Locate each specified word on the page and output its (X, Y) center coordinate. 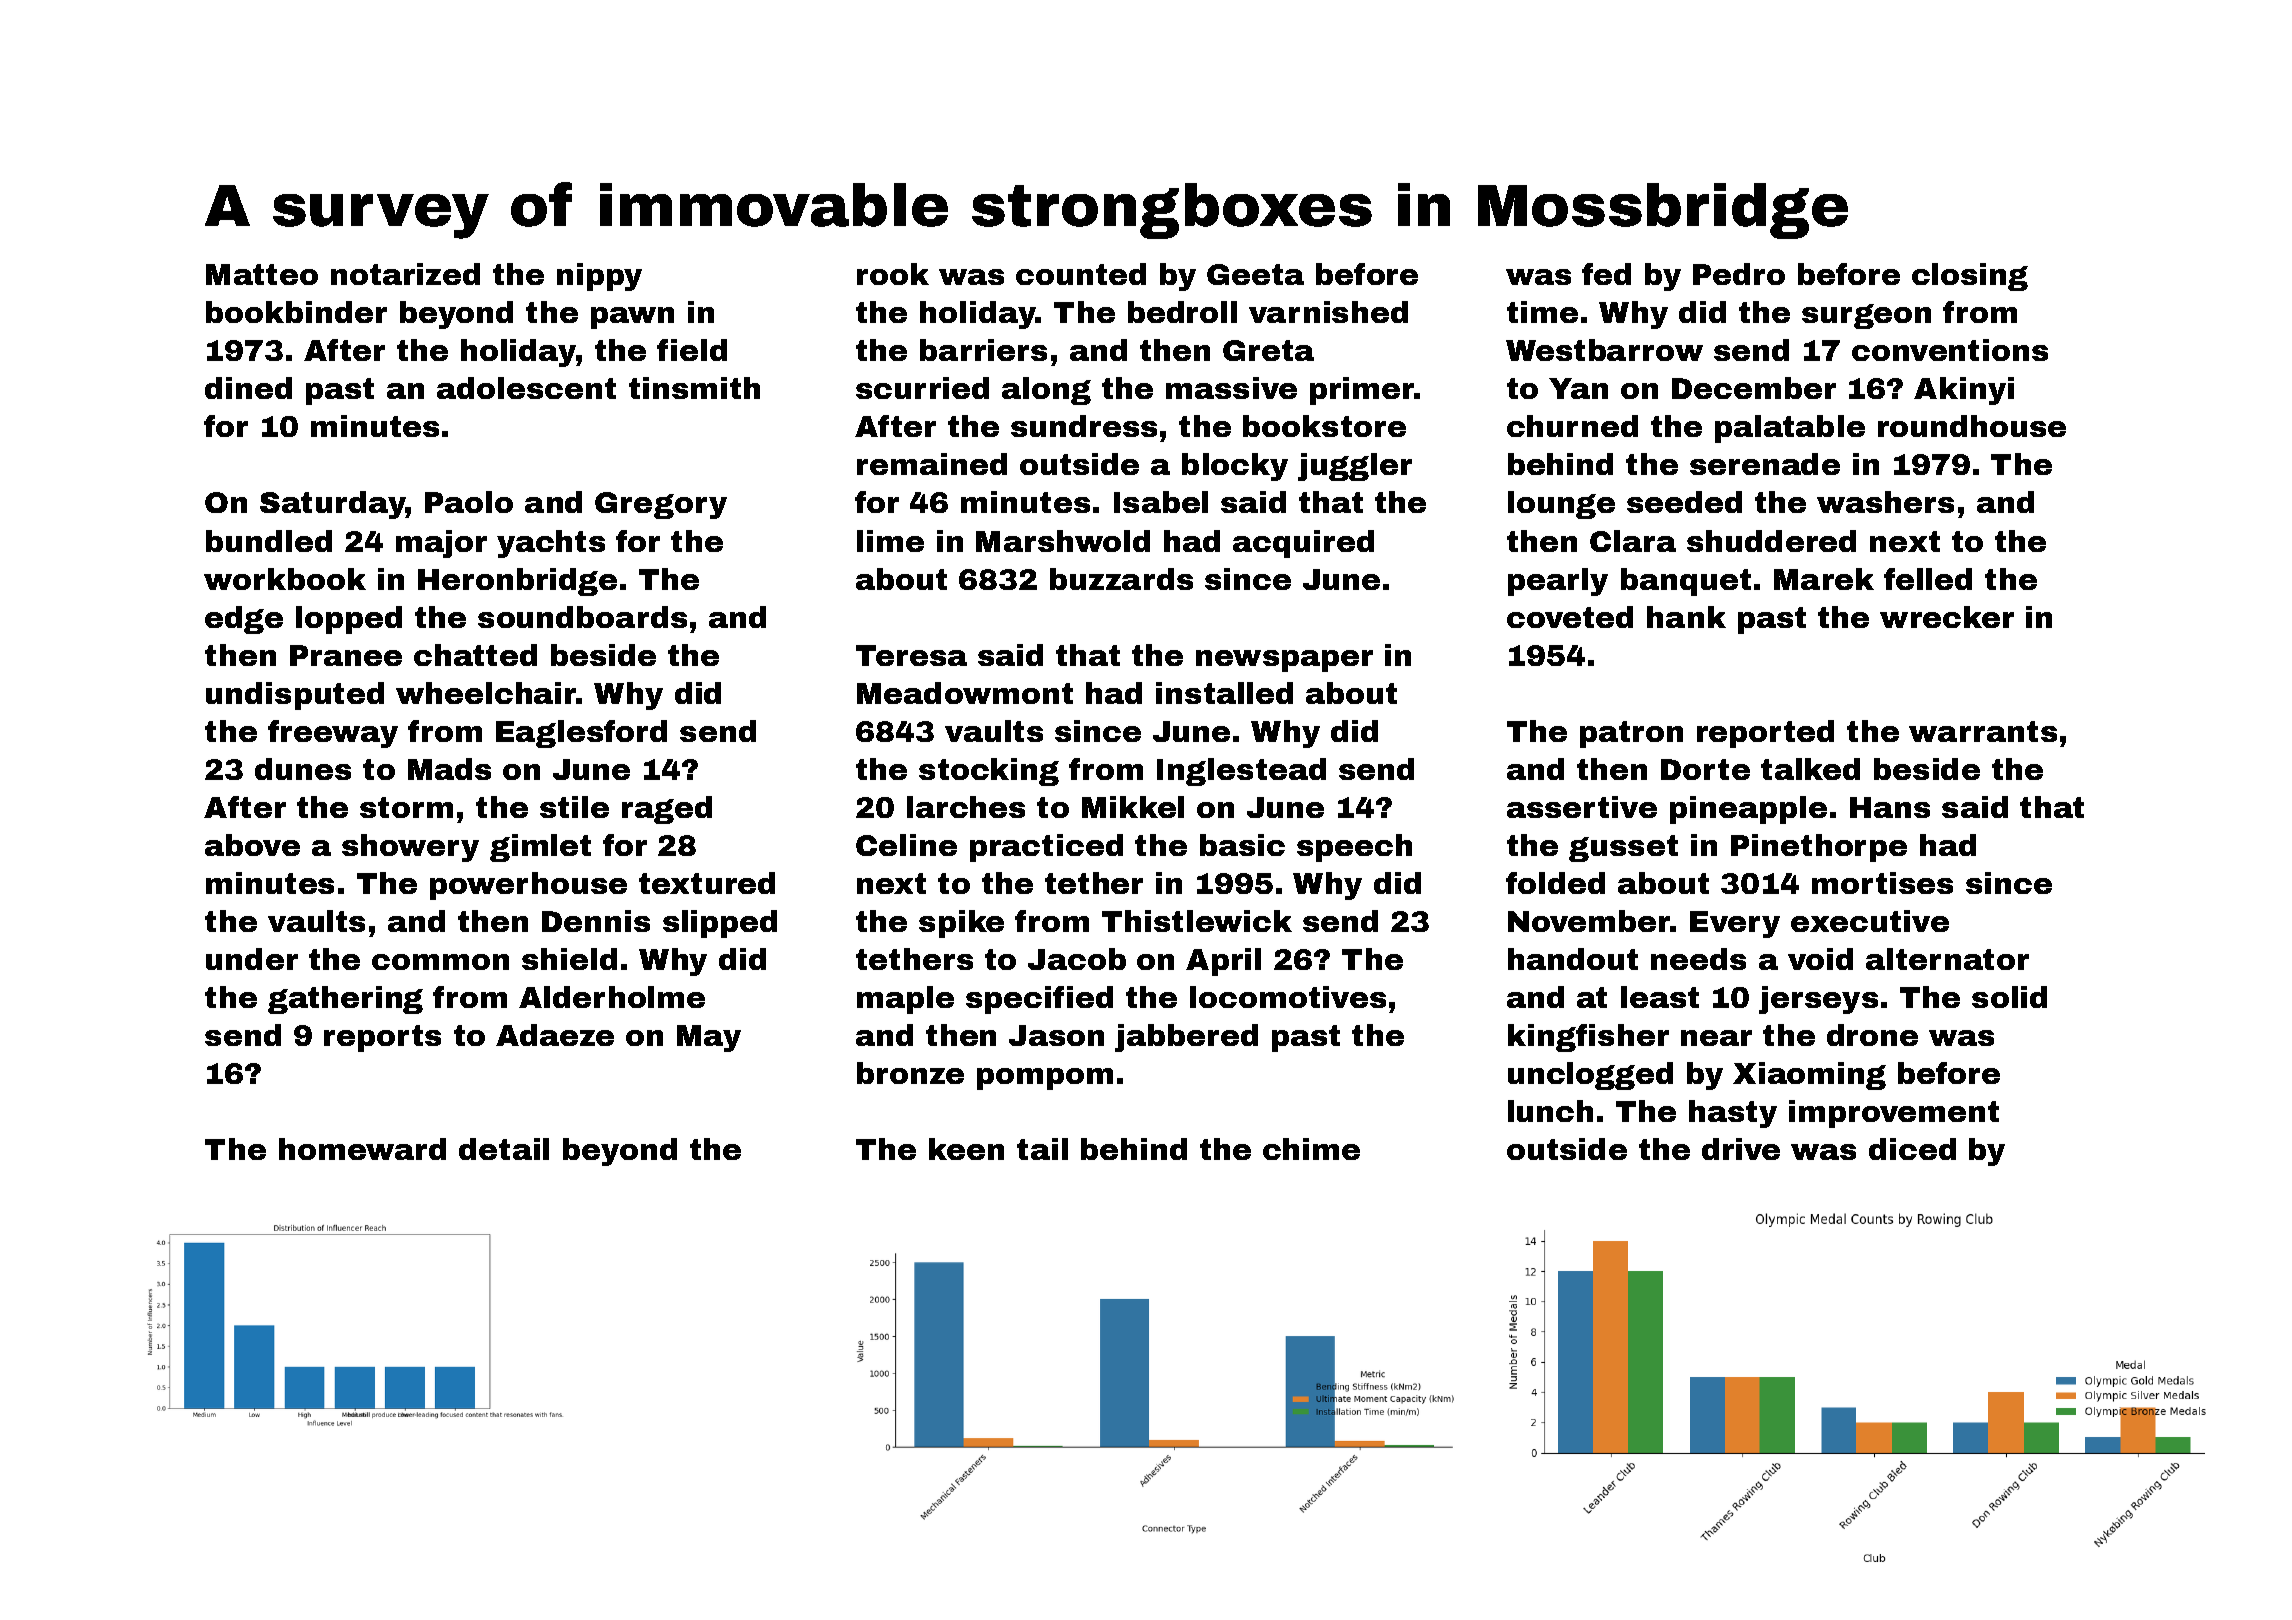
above (252, 845)
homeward (362, 1149)
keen (966, 1149)
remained (932, 464)
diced (1912, 1149)
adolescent (526, 388)
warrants (1983, 731)
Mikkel (1133, 807)
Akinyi (1964, 391)
